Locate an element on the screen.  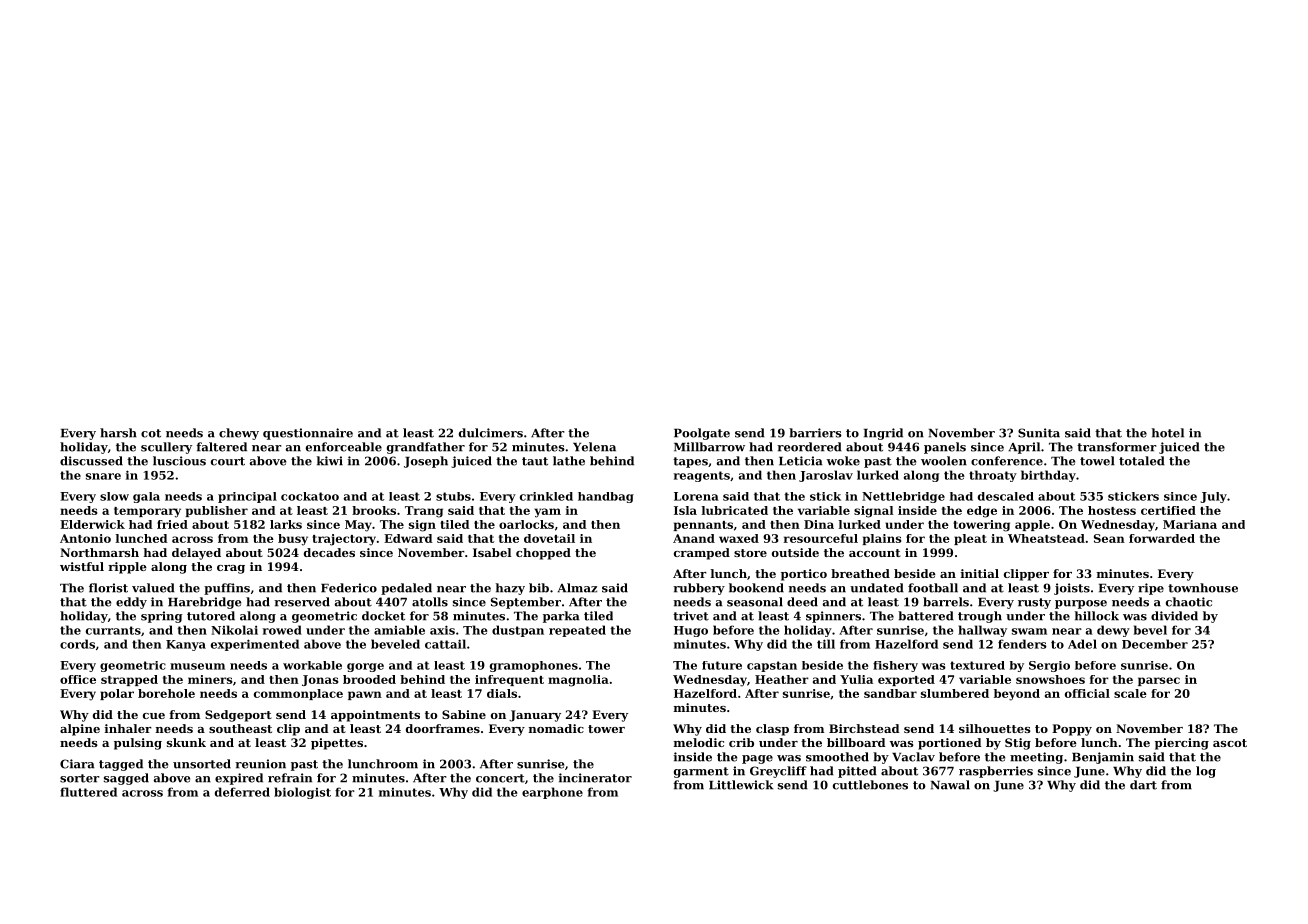
docket is located at coordinates (383, 616).
